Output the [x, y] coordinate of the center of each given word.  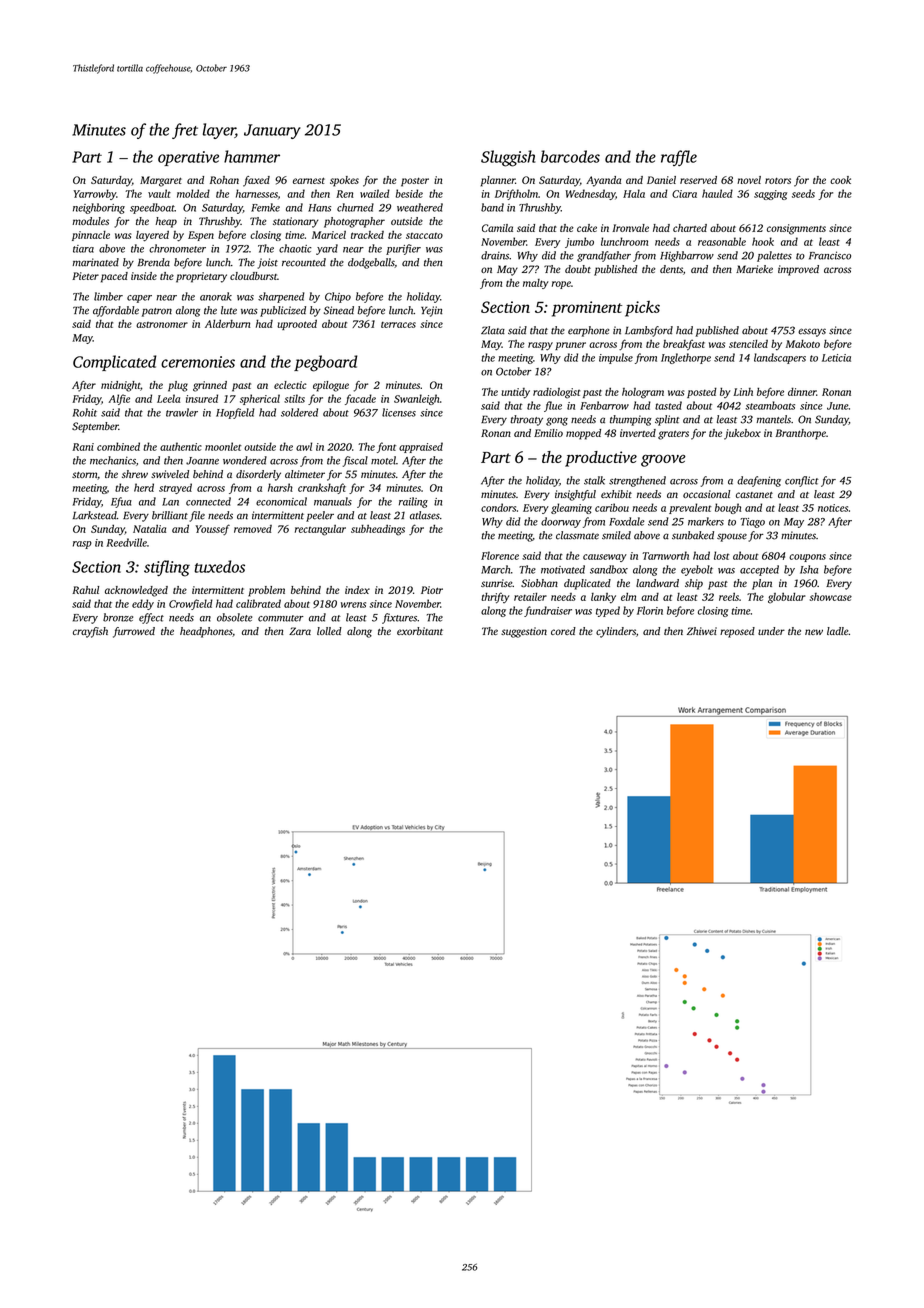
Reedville [126, 542]
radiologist [556, 393]
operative [188, 158]
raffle [679, 158]
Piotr [432, 590]
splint [667, 420]
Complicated [115, 363]
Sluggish [508, 158]
